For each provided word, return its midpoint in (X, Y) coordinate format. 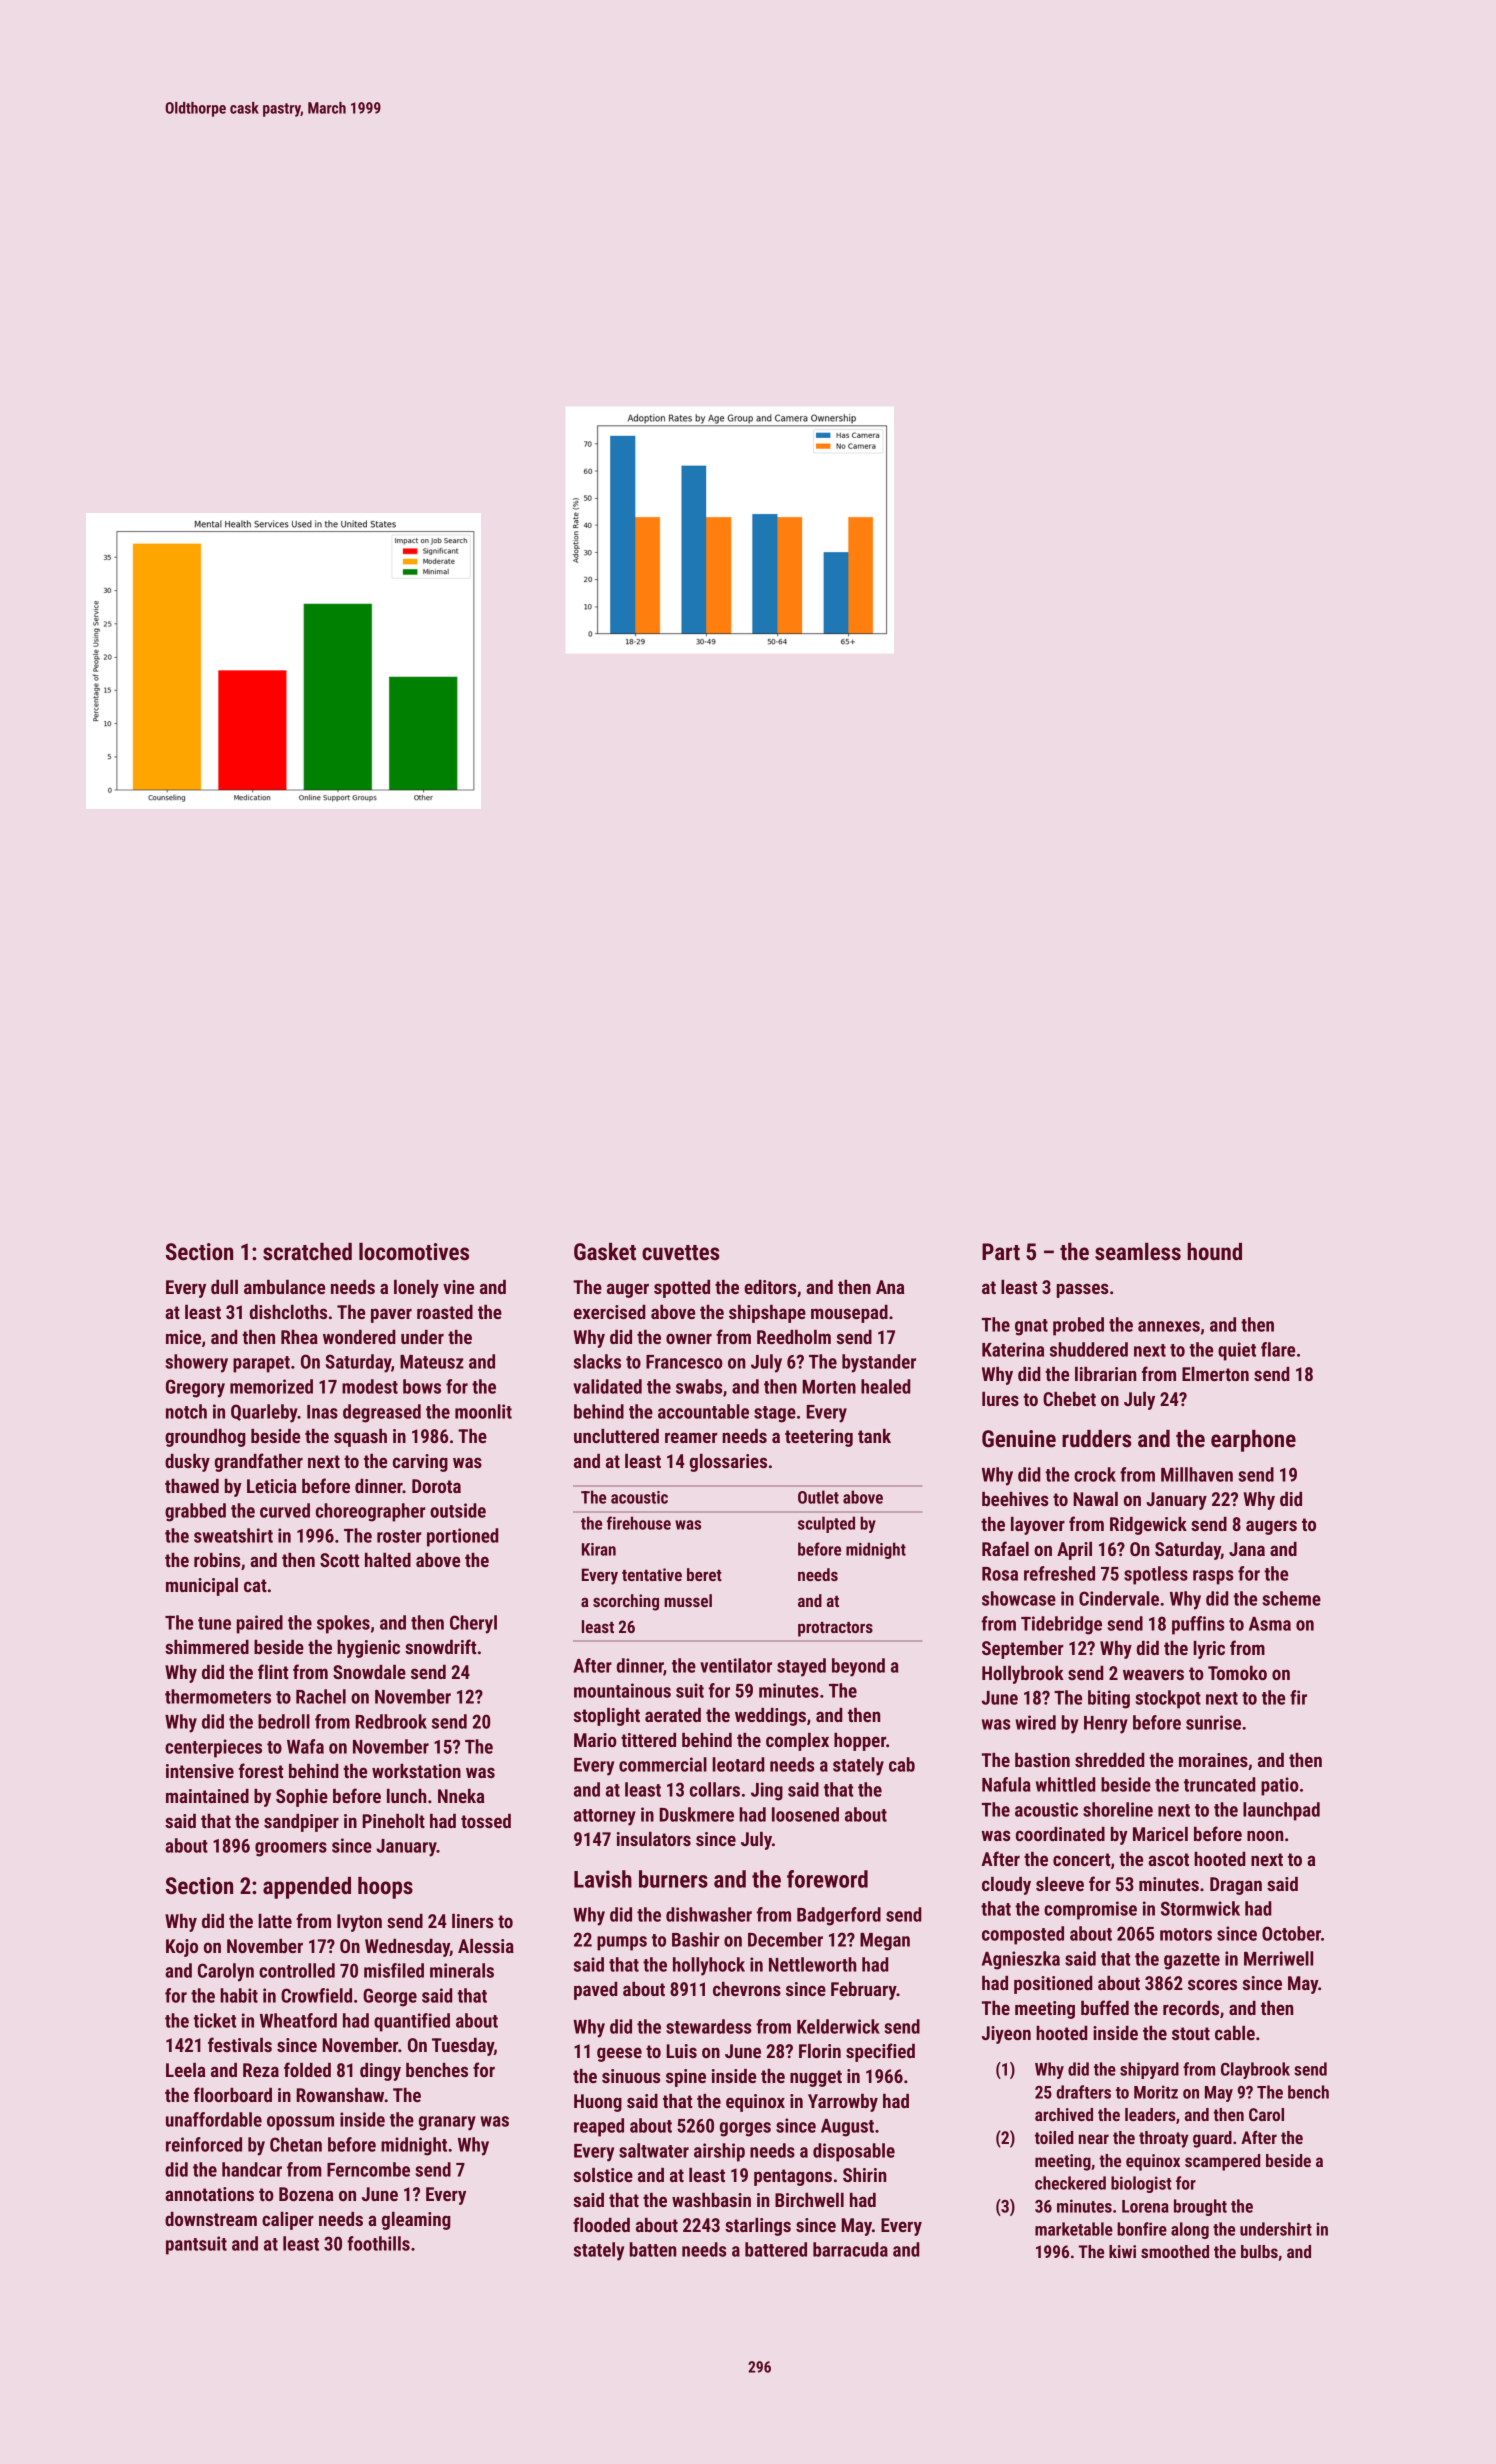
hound (1214, 1252)
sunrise (1213, 1722)
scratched (307, 1252)
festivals (240, 2044)
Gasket (605, 1252)
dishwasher (709, 1914)
